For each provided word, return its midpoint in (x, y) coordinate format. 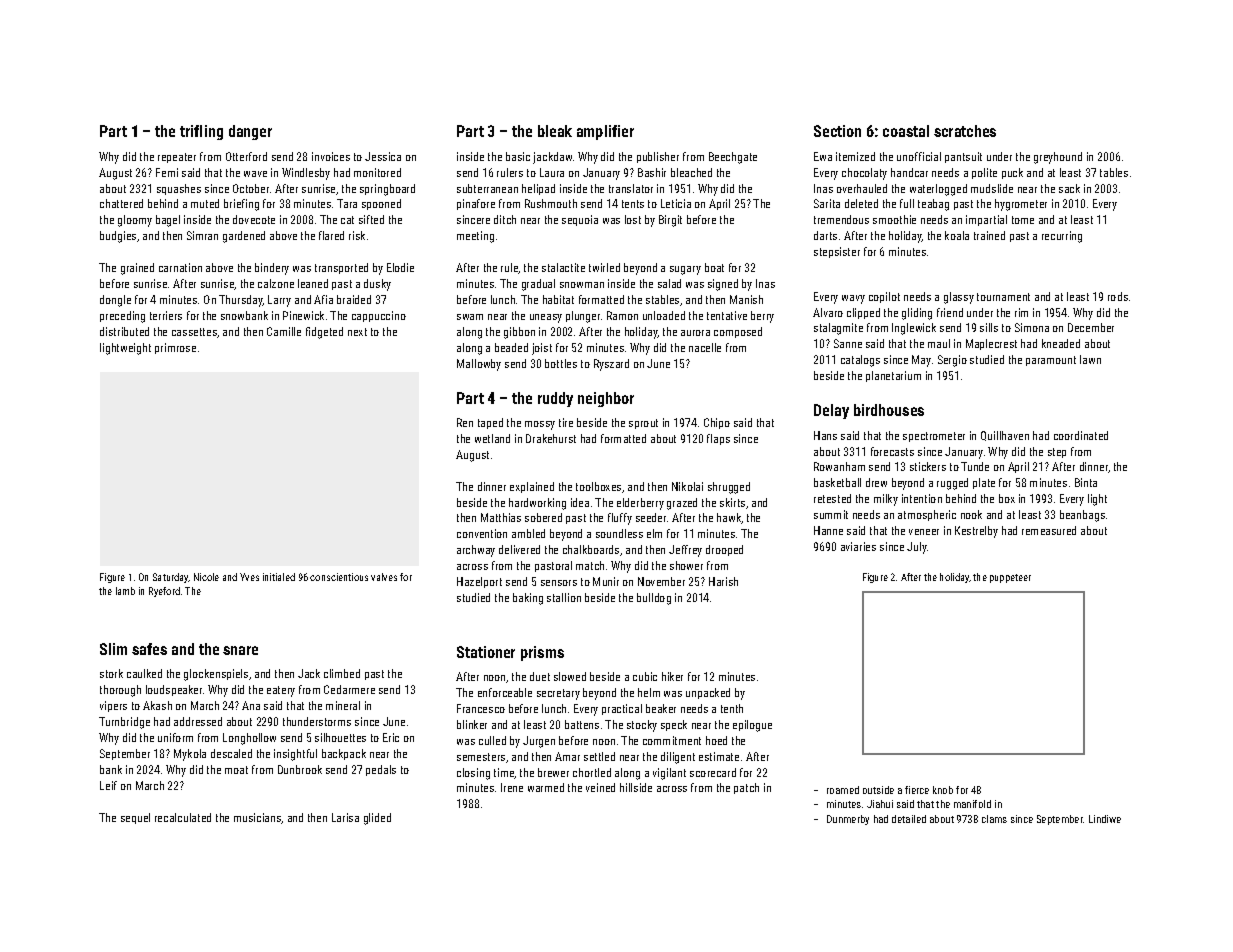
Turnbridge (124, 723)
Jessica (383, 156)
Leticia (676, 203)
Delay (831, 411)
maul (939, 343)
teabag (933, 205)
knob (943, 790)
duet (540, 676)
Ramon (622, 315)
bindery (272, 269)
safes (149, 649)
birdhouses (889, 410)
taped (490, 423)
